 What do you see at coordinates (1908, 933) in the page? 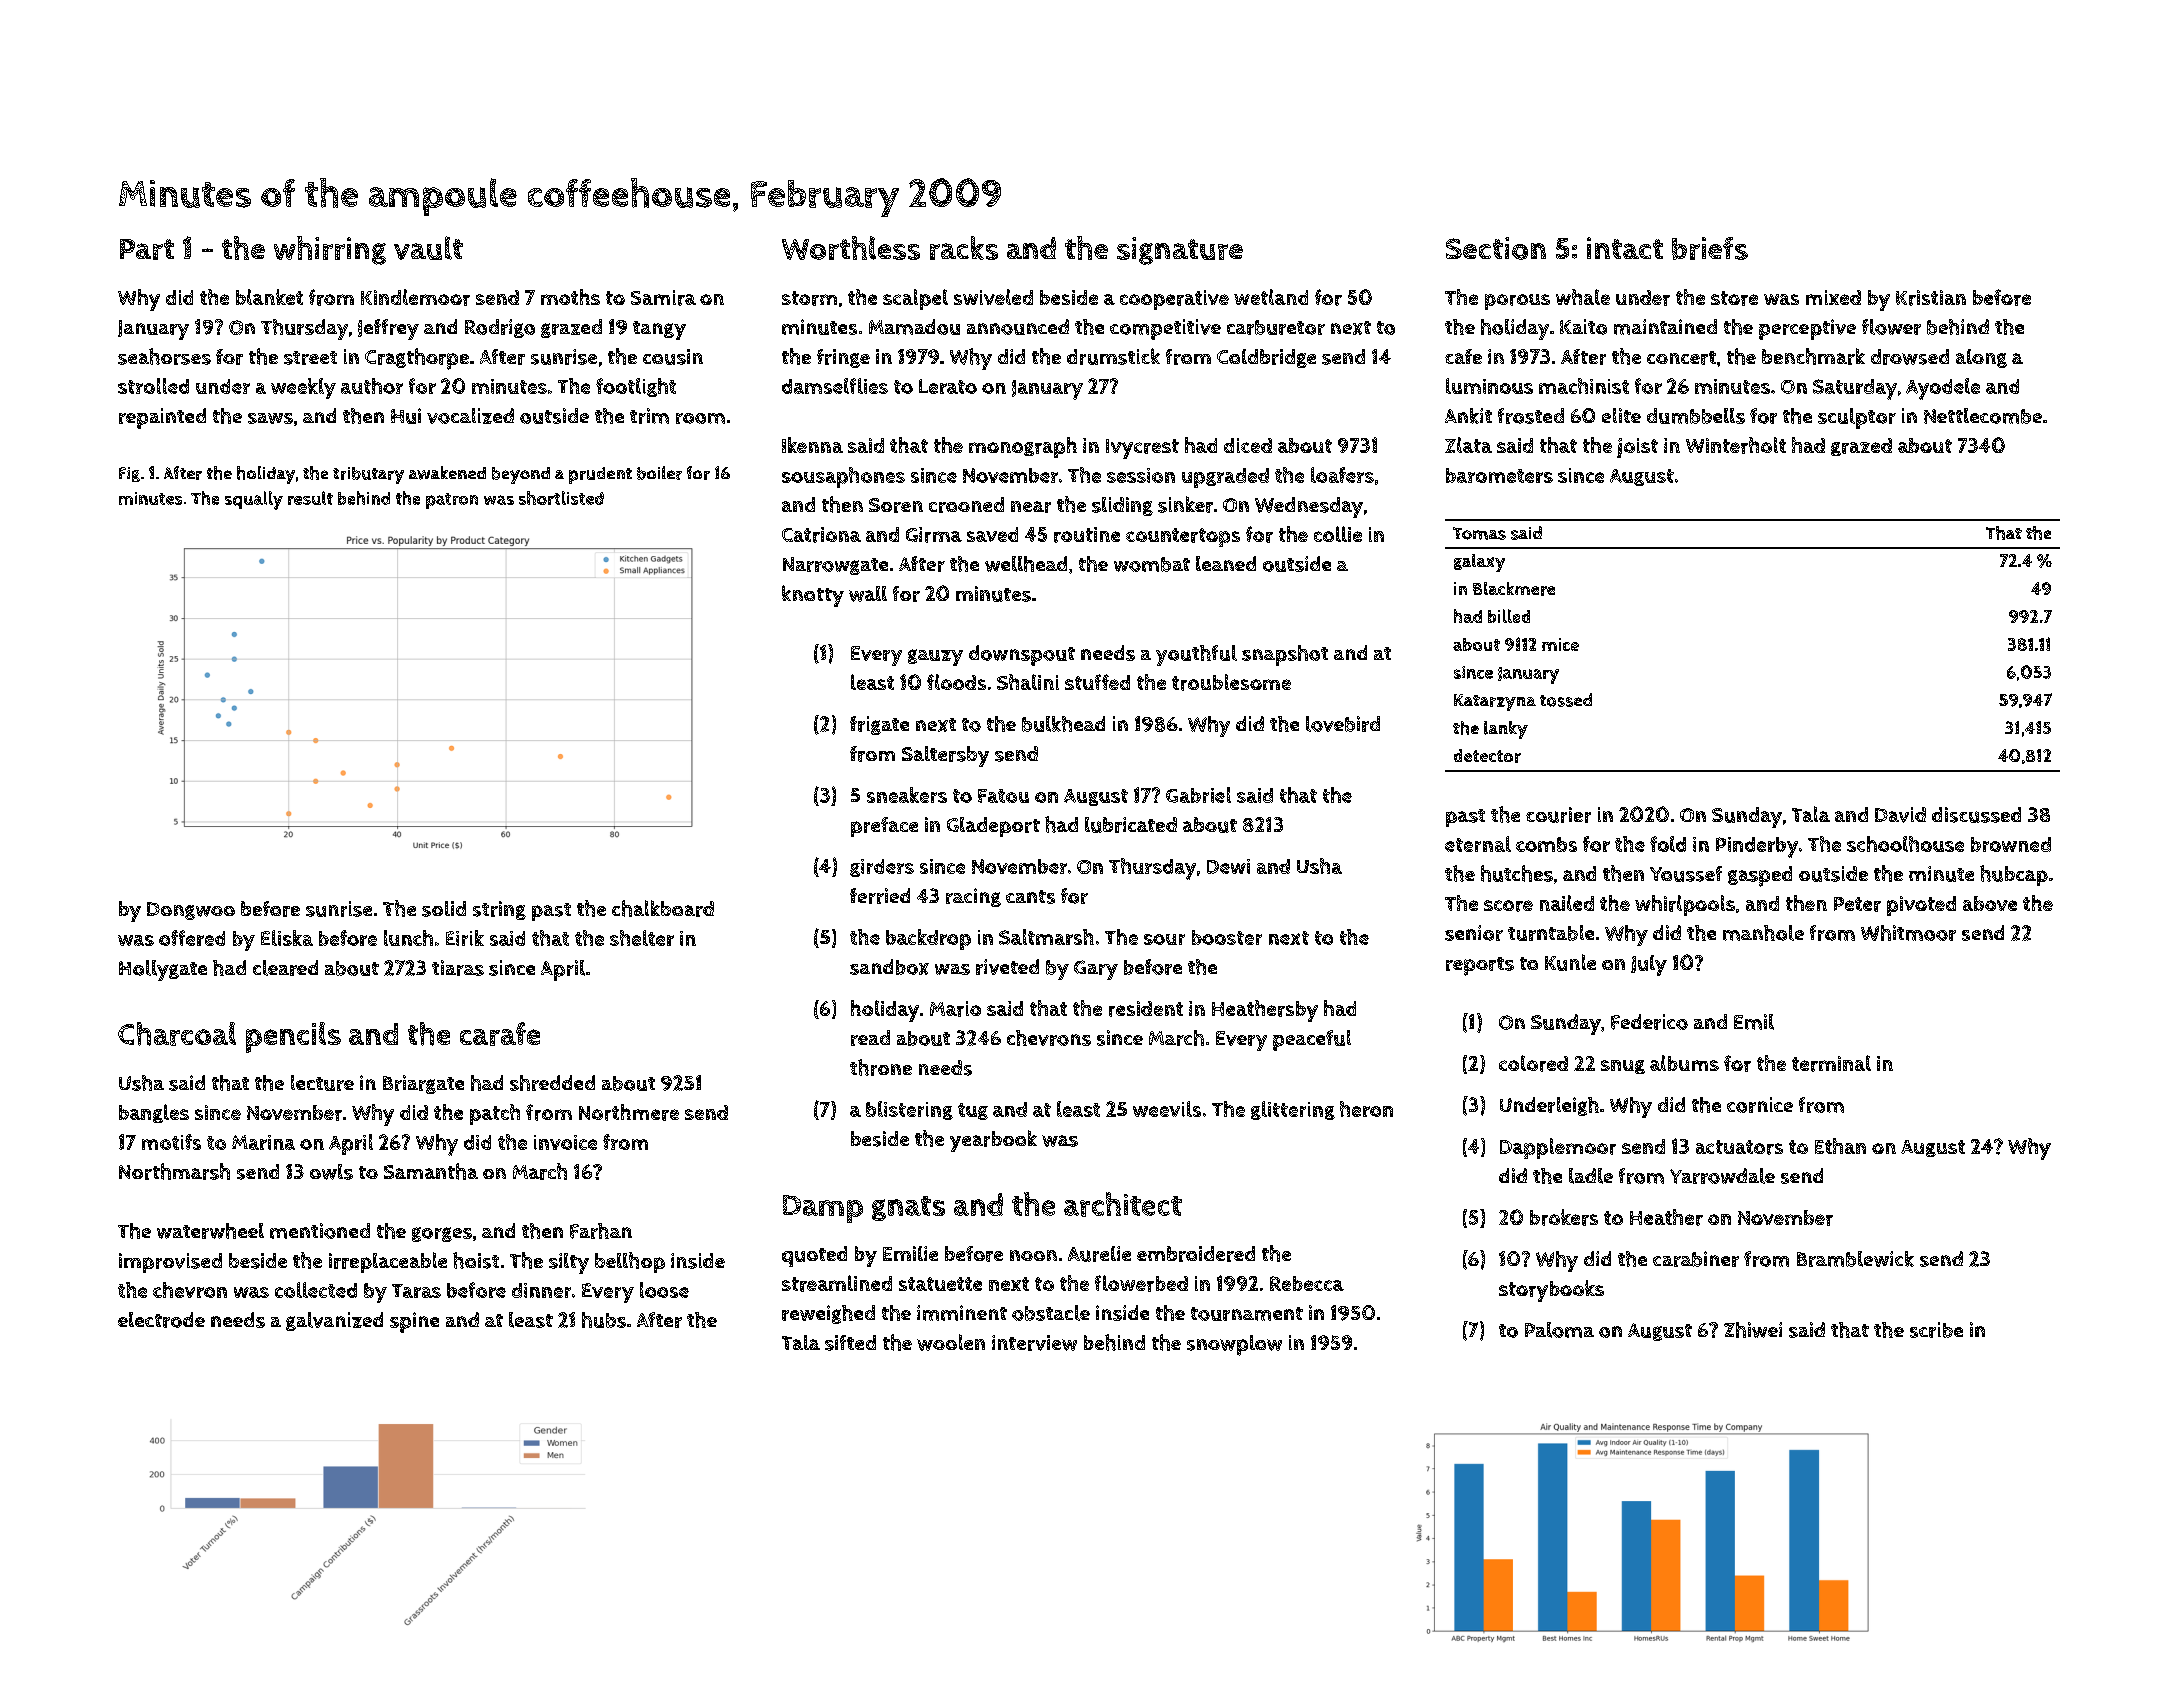
I see `Whitmoor` at bounding box center [1908, 933].
